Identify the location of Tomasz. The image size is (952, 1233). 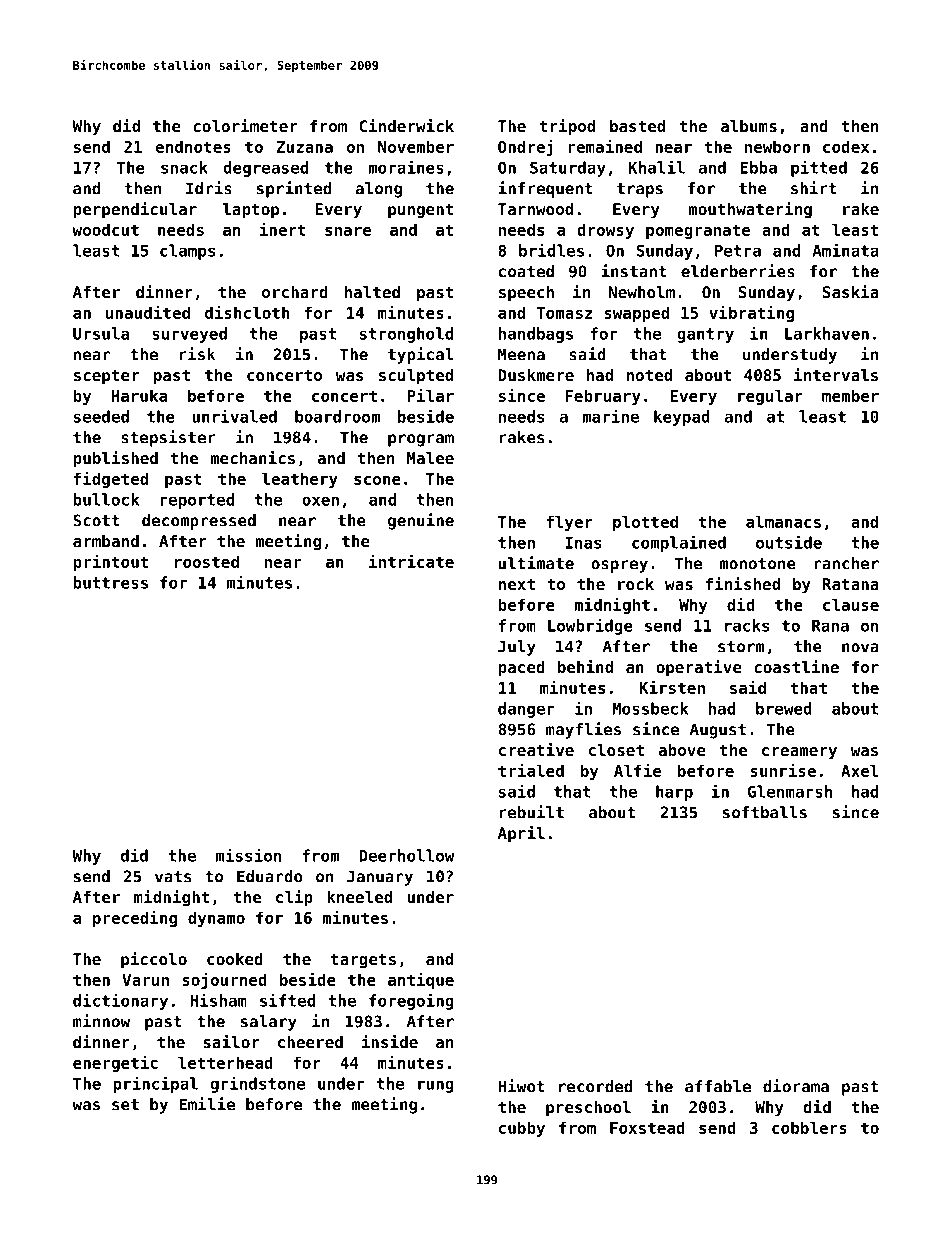
(564, 313).
